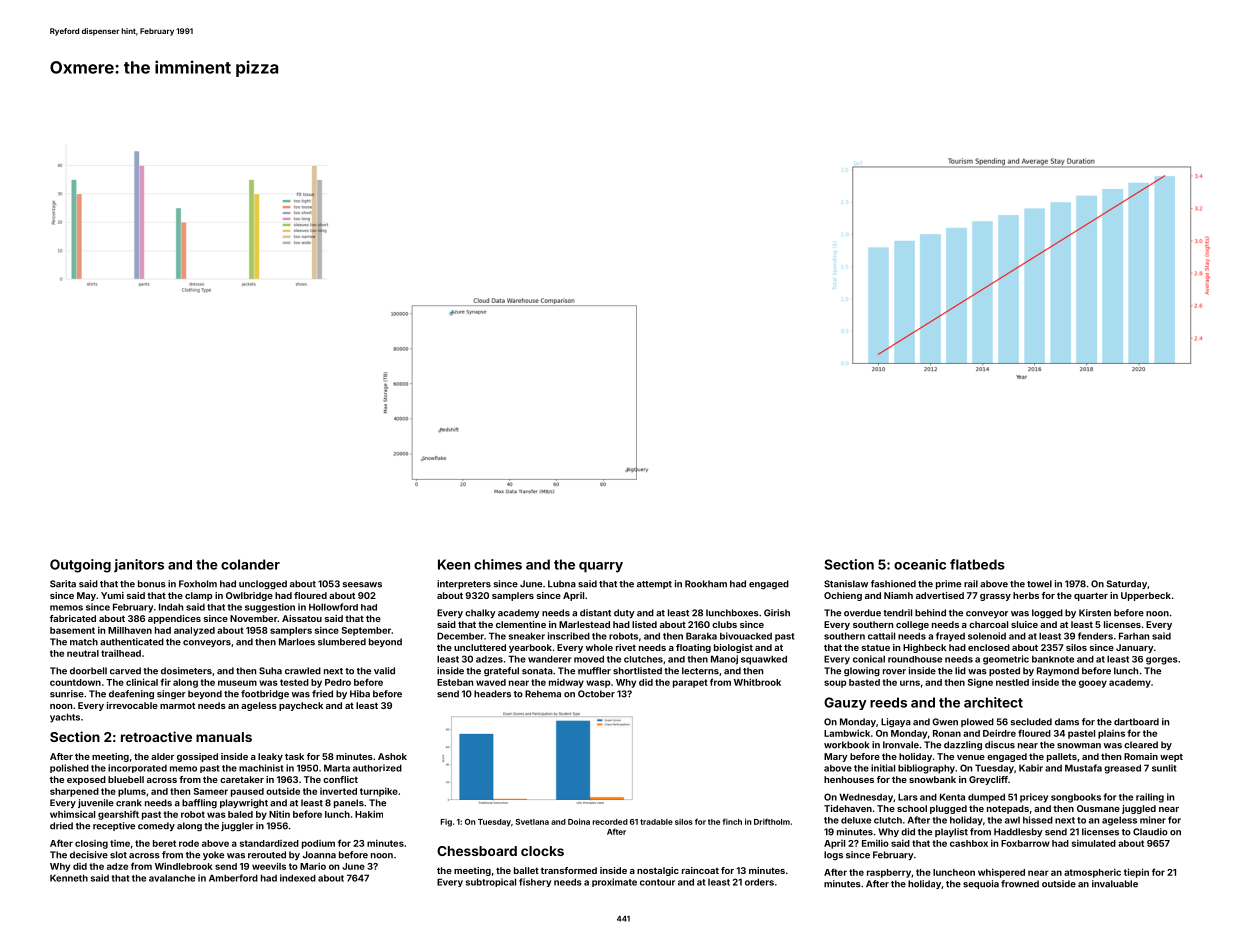 Image resolution: width=1233 pixels, height=952 pixels. Describe the element at coordinates (189, 843) in the screenshot. I see `rode` at that location.
